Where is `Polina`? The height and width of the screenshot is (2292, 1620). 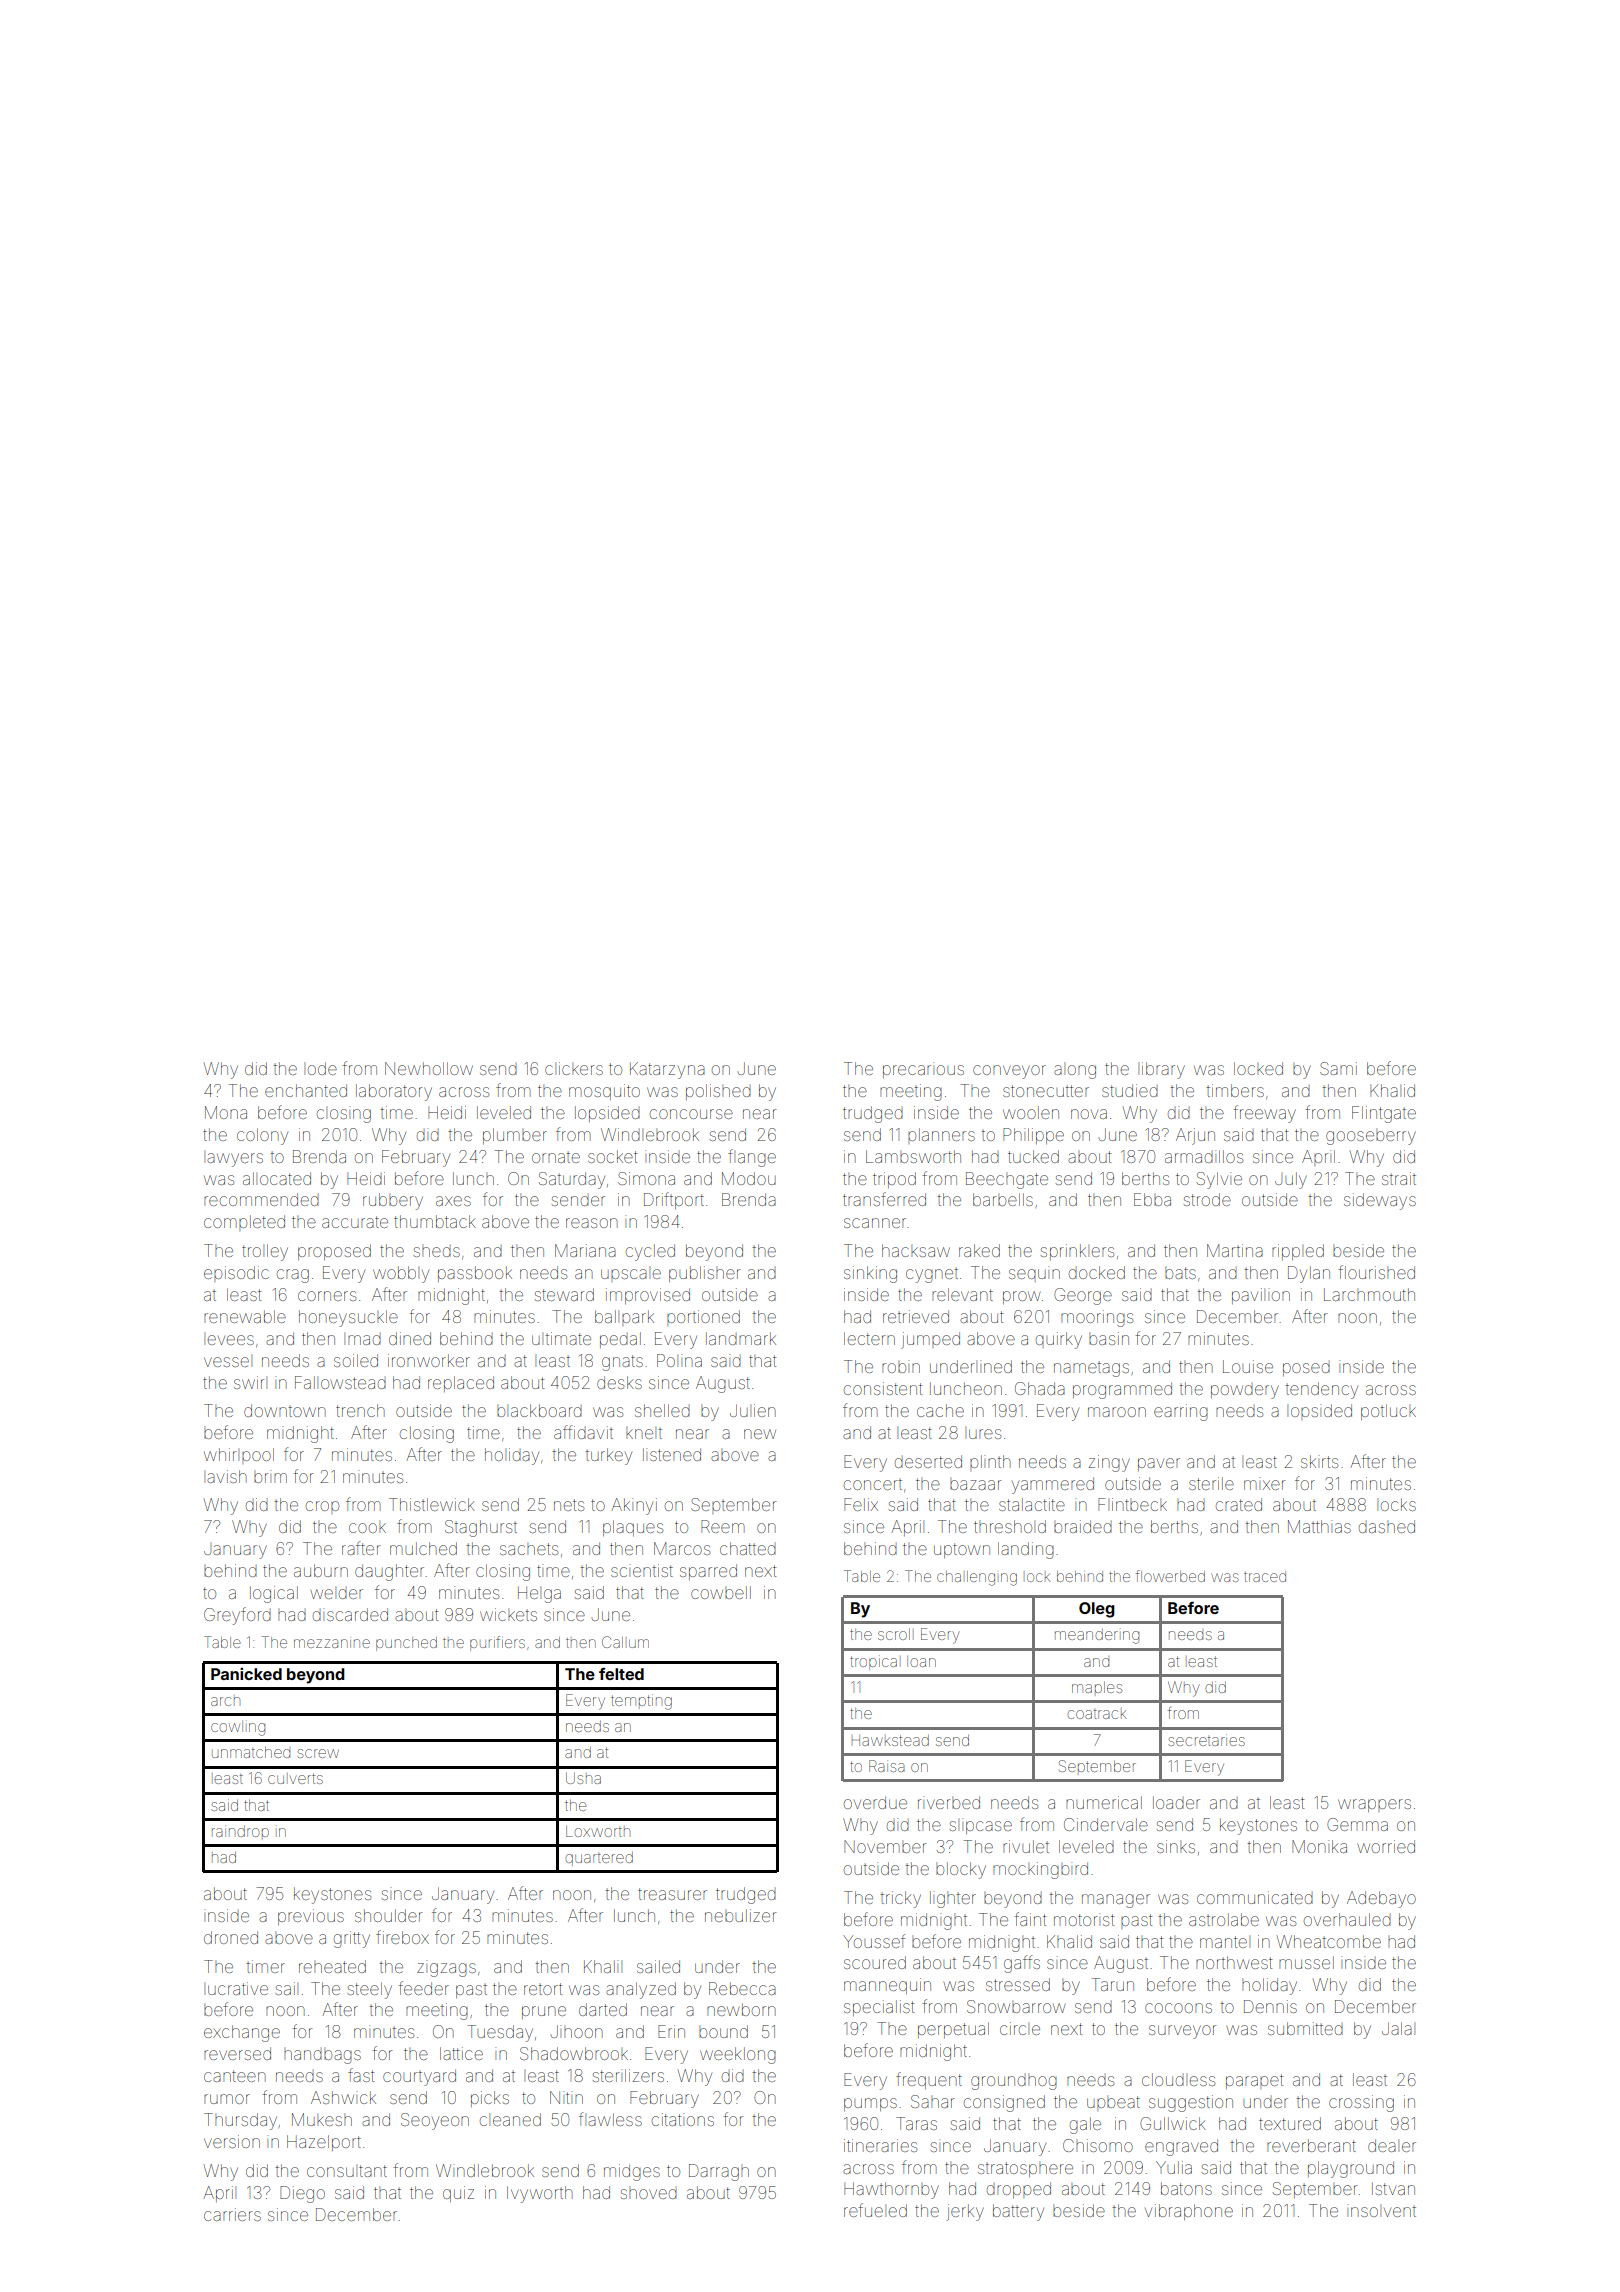 Polina is located at coordinates (679, 1360).
